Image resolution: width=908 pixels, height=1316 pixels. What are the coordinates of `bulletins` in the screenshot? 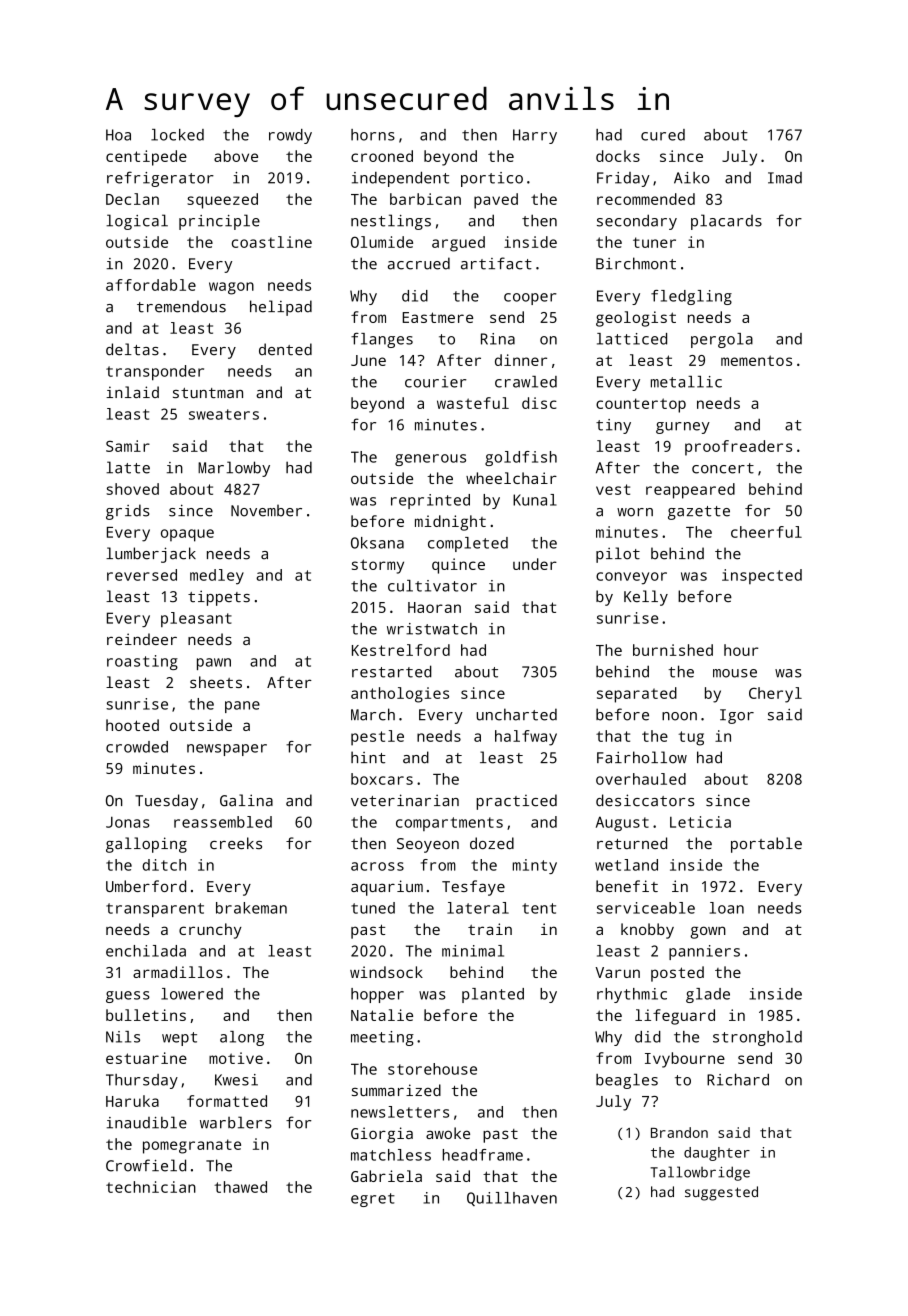 It's located at (146, 1015).
